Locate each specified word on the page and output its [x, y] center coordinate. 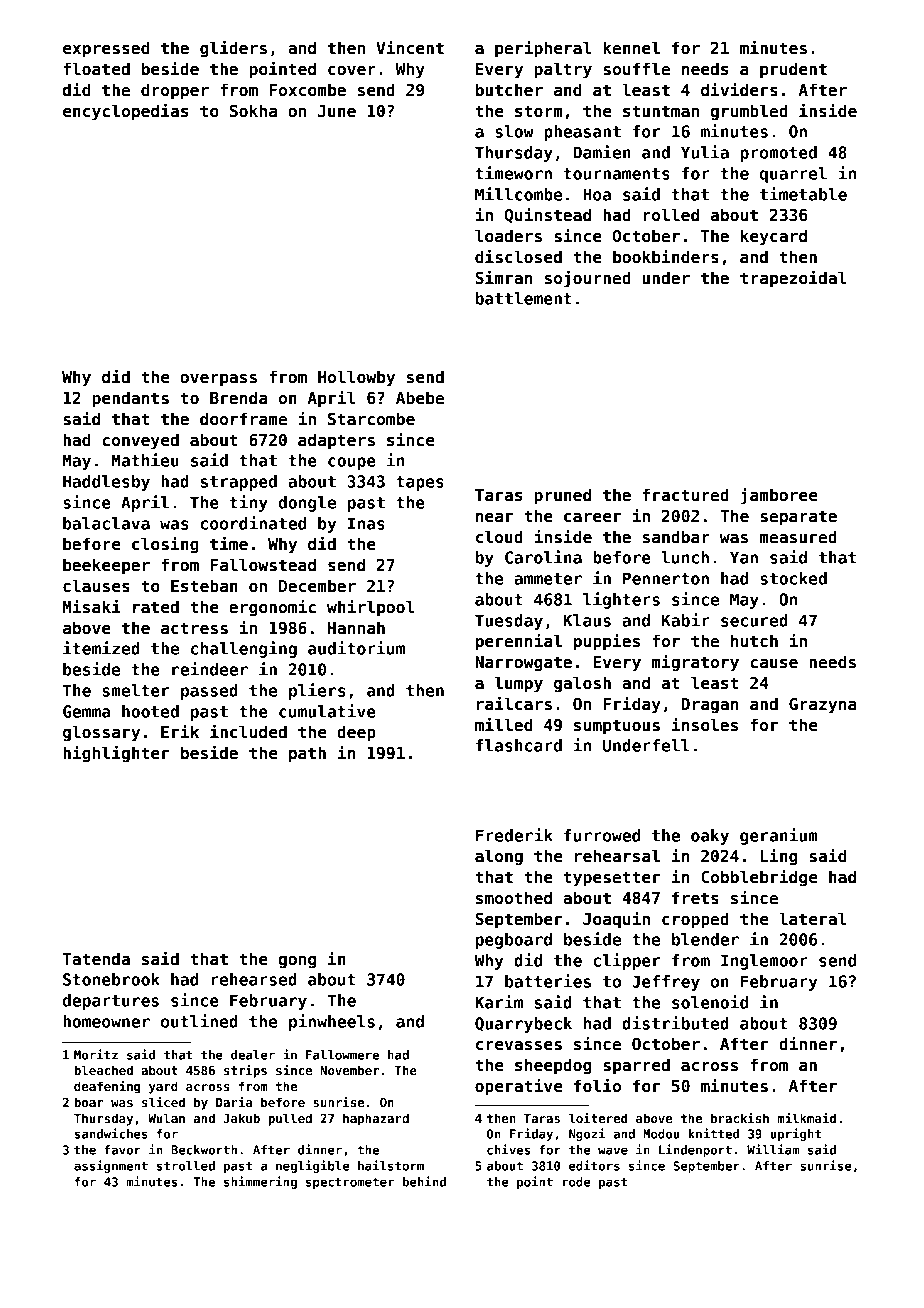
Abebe [420, 398]
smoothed [514, 898]
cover [352, 71]
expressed [106, 49]
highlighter [116, 754]
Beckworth [204, 1150]
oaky [710, 837]
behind [424, 1181]
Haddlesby [106, 483]
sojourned [587, 279]
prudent [793, 70]
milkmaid [806, 1118]
